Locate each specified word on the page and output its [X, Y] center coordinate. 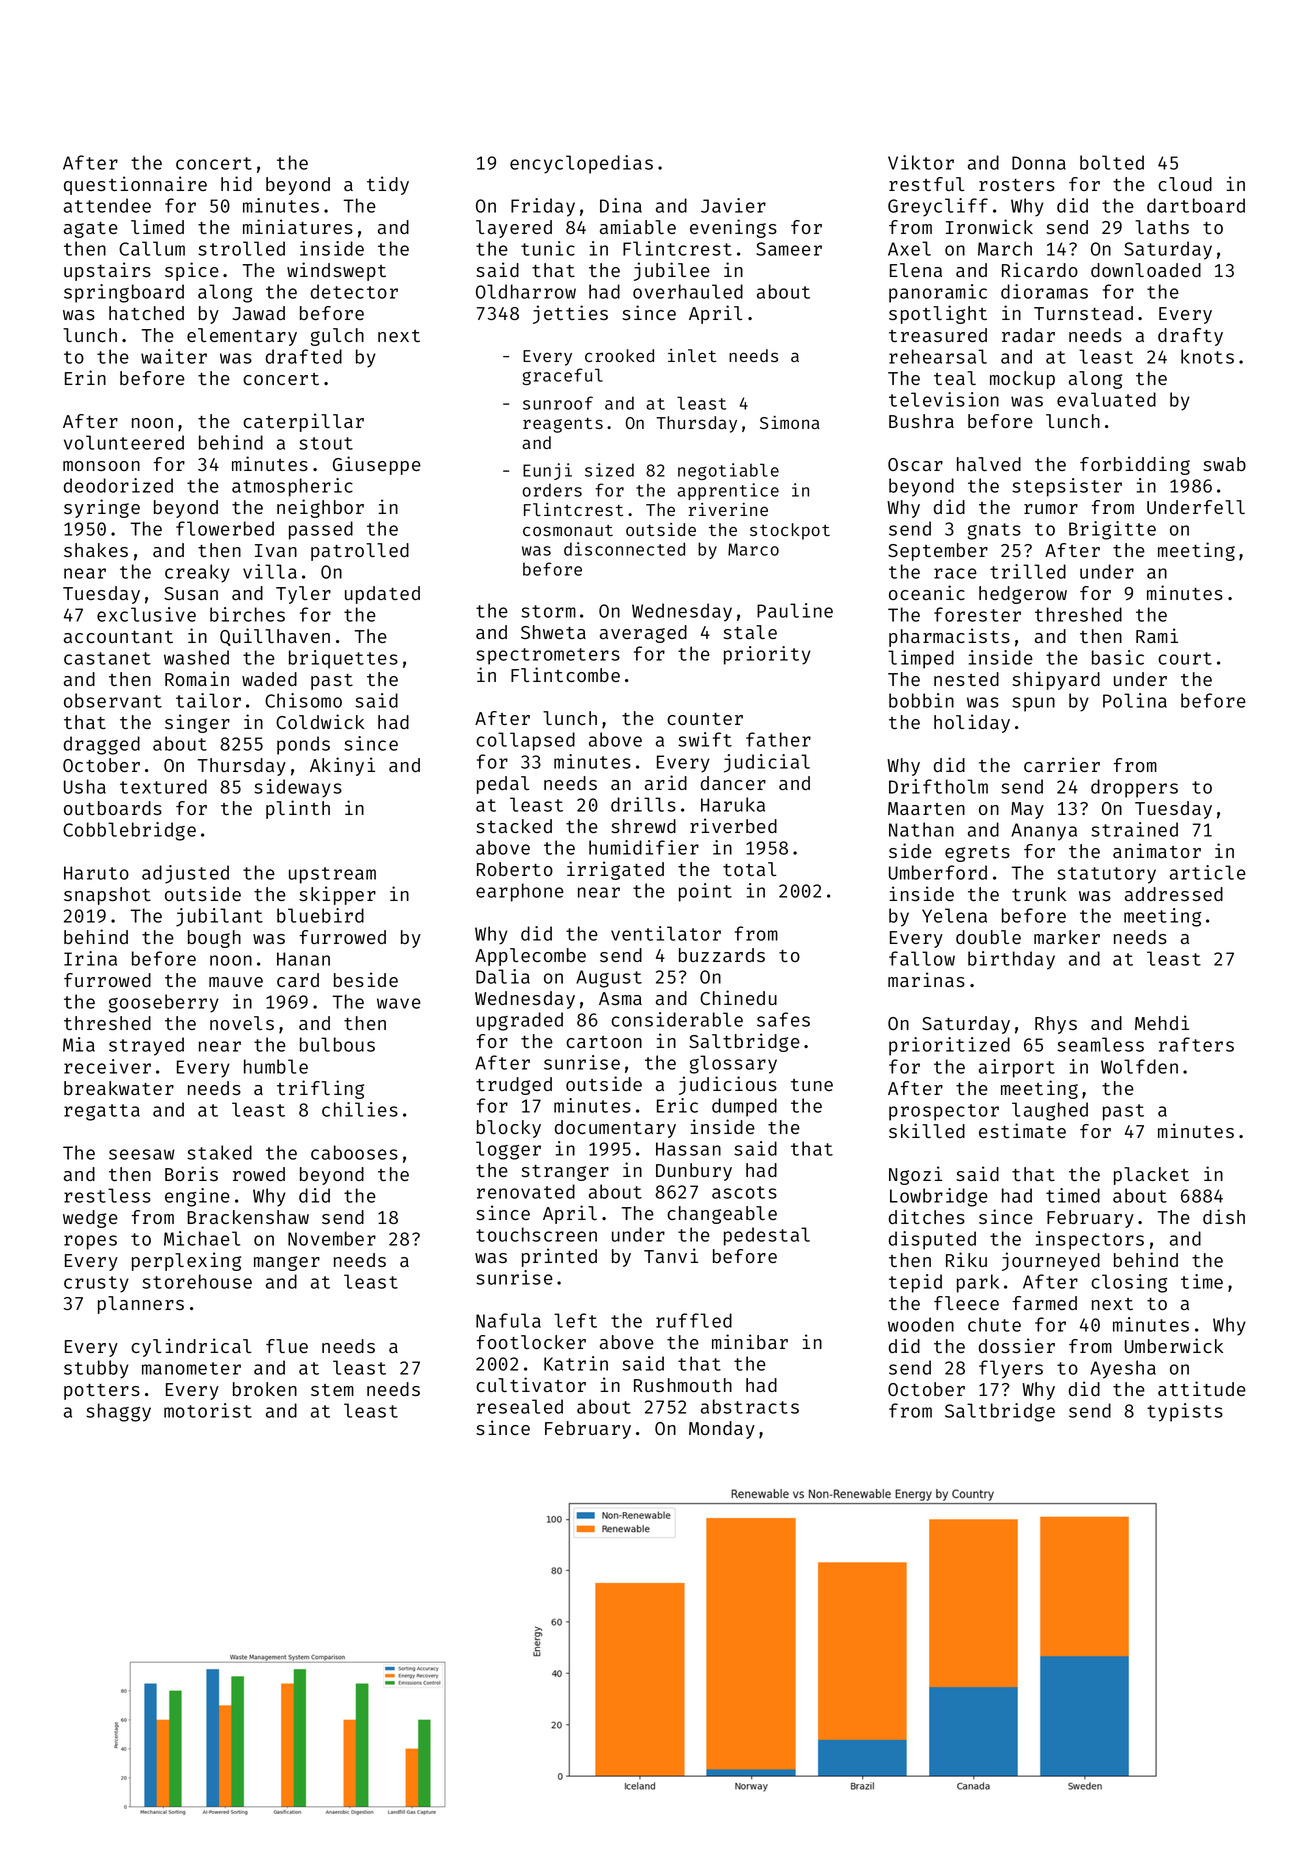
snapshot [107, 896]
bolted [1112, 162]
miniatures [298, 226]
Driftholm [938, 786]
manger [287, 1263]
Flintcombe [565, 674]
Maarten [926, 808]
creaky [197, 573]
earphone [520, 892]
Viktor [921, 162]
